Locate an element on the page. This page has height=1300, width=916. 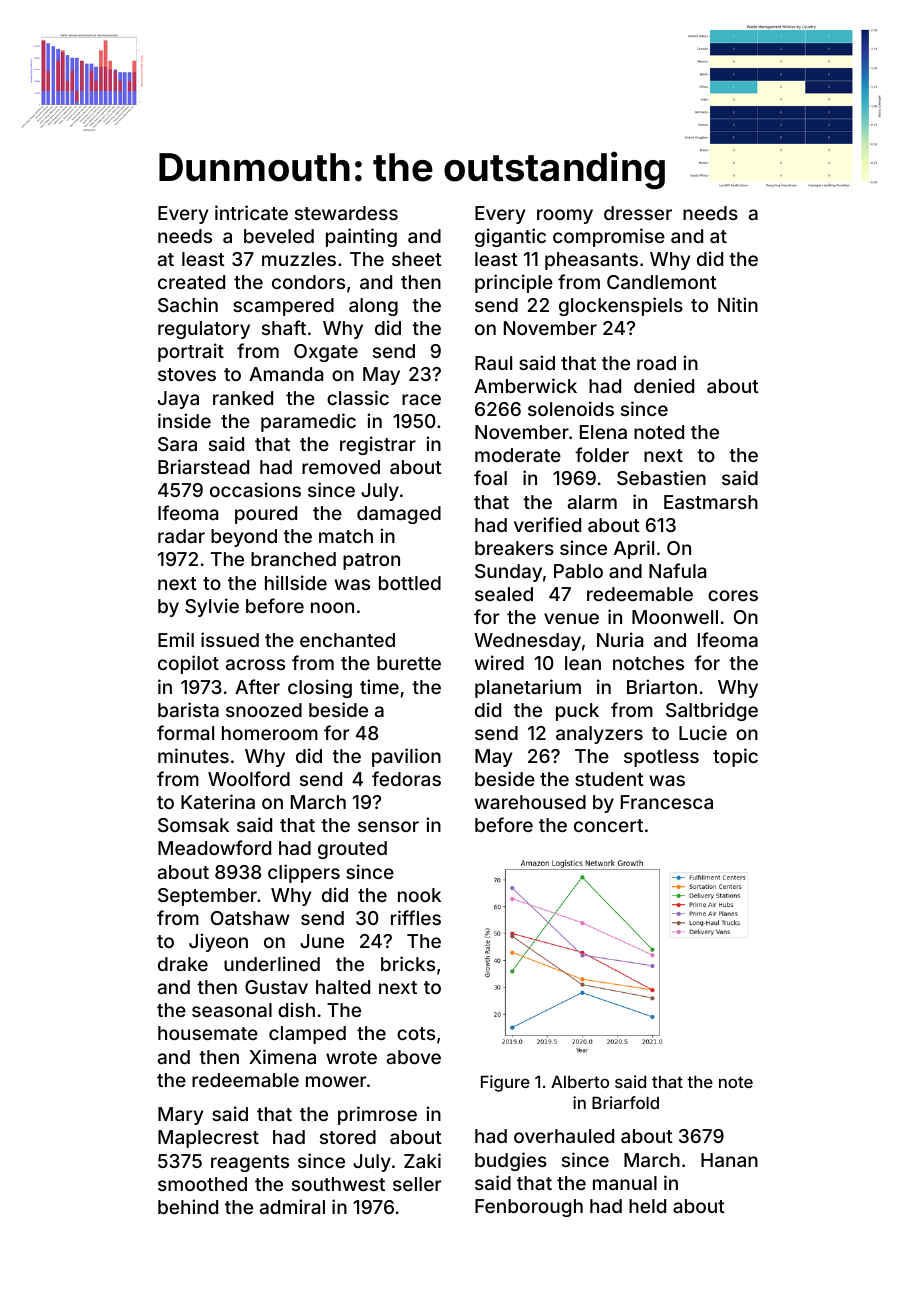
barista is located at coordinates (188, 709).
